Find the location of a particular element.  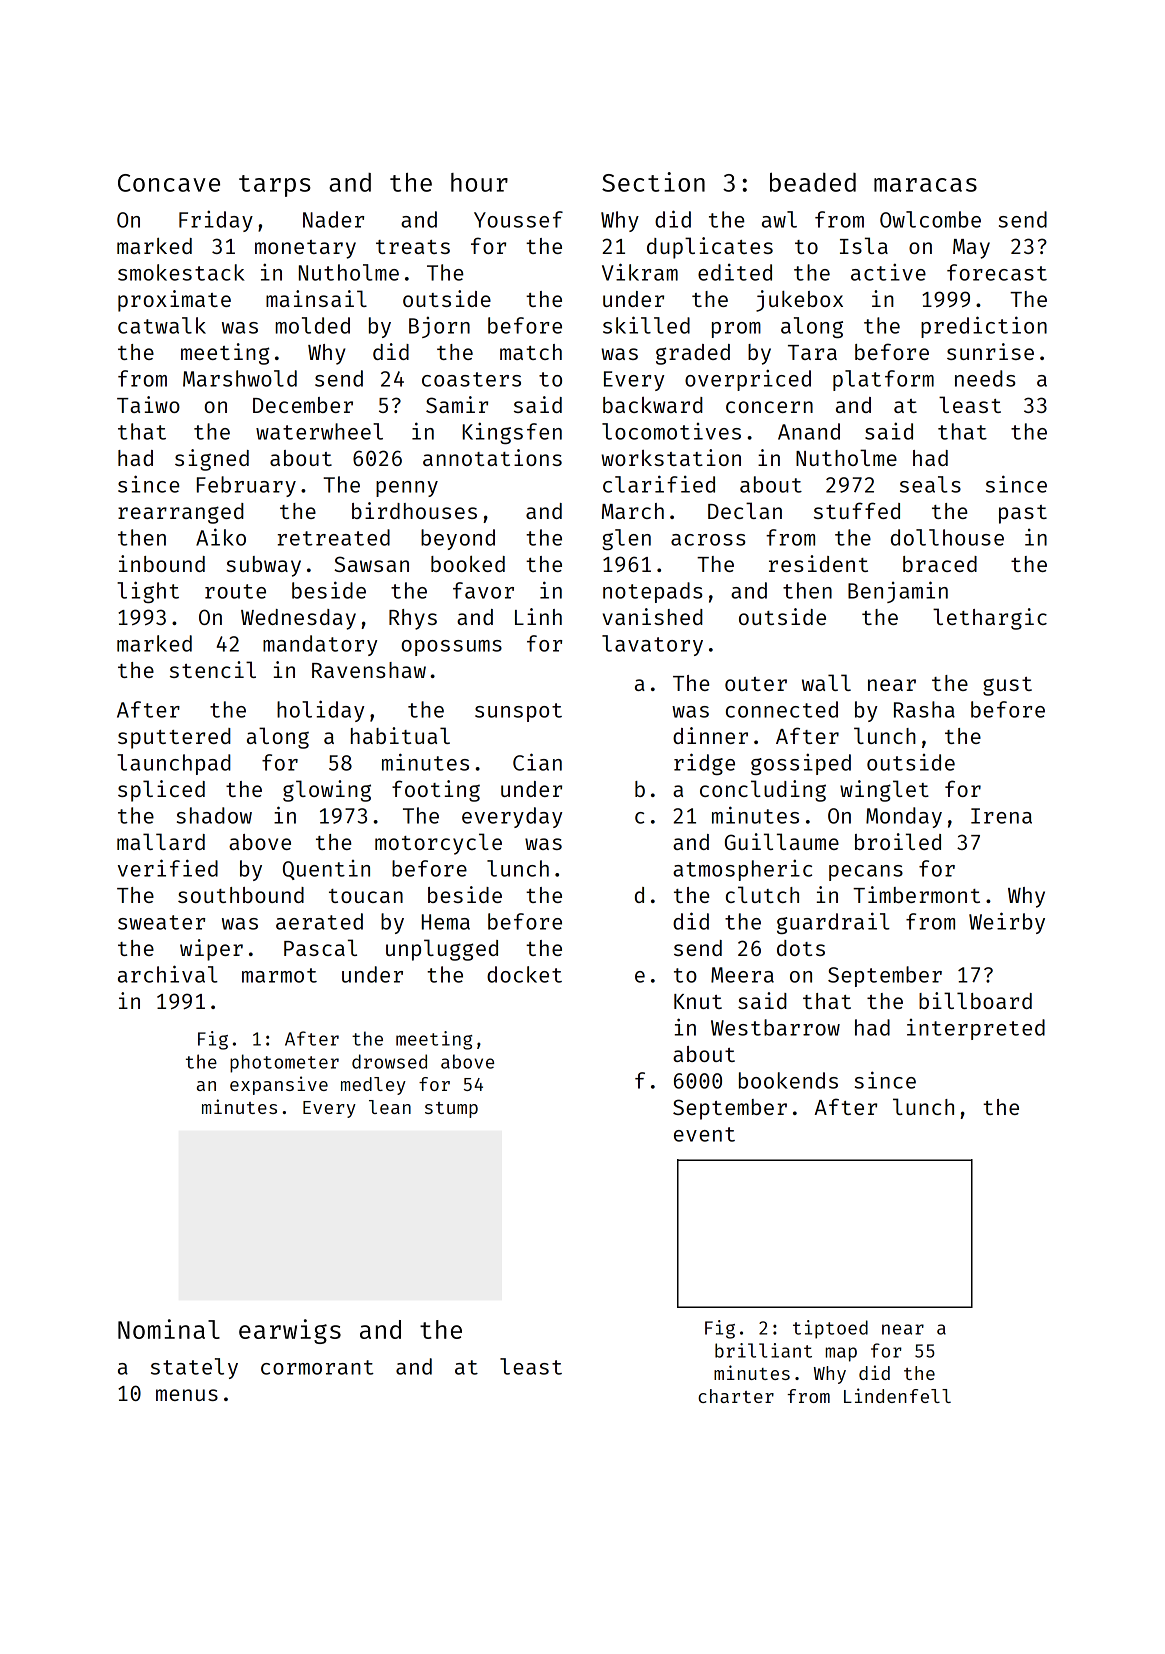

hour is located at coordinates (479, 182).
